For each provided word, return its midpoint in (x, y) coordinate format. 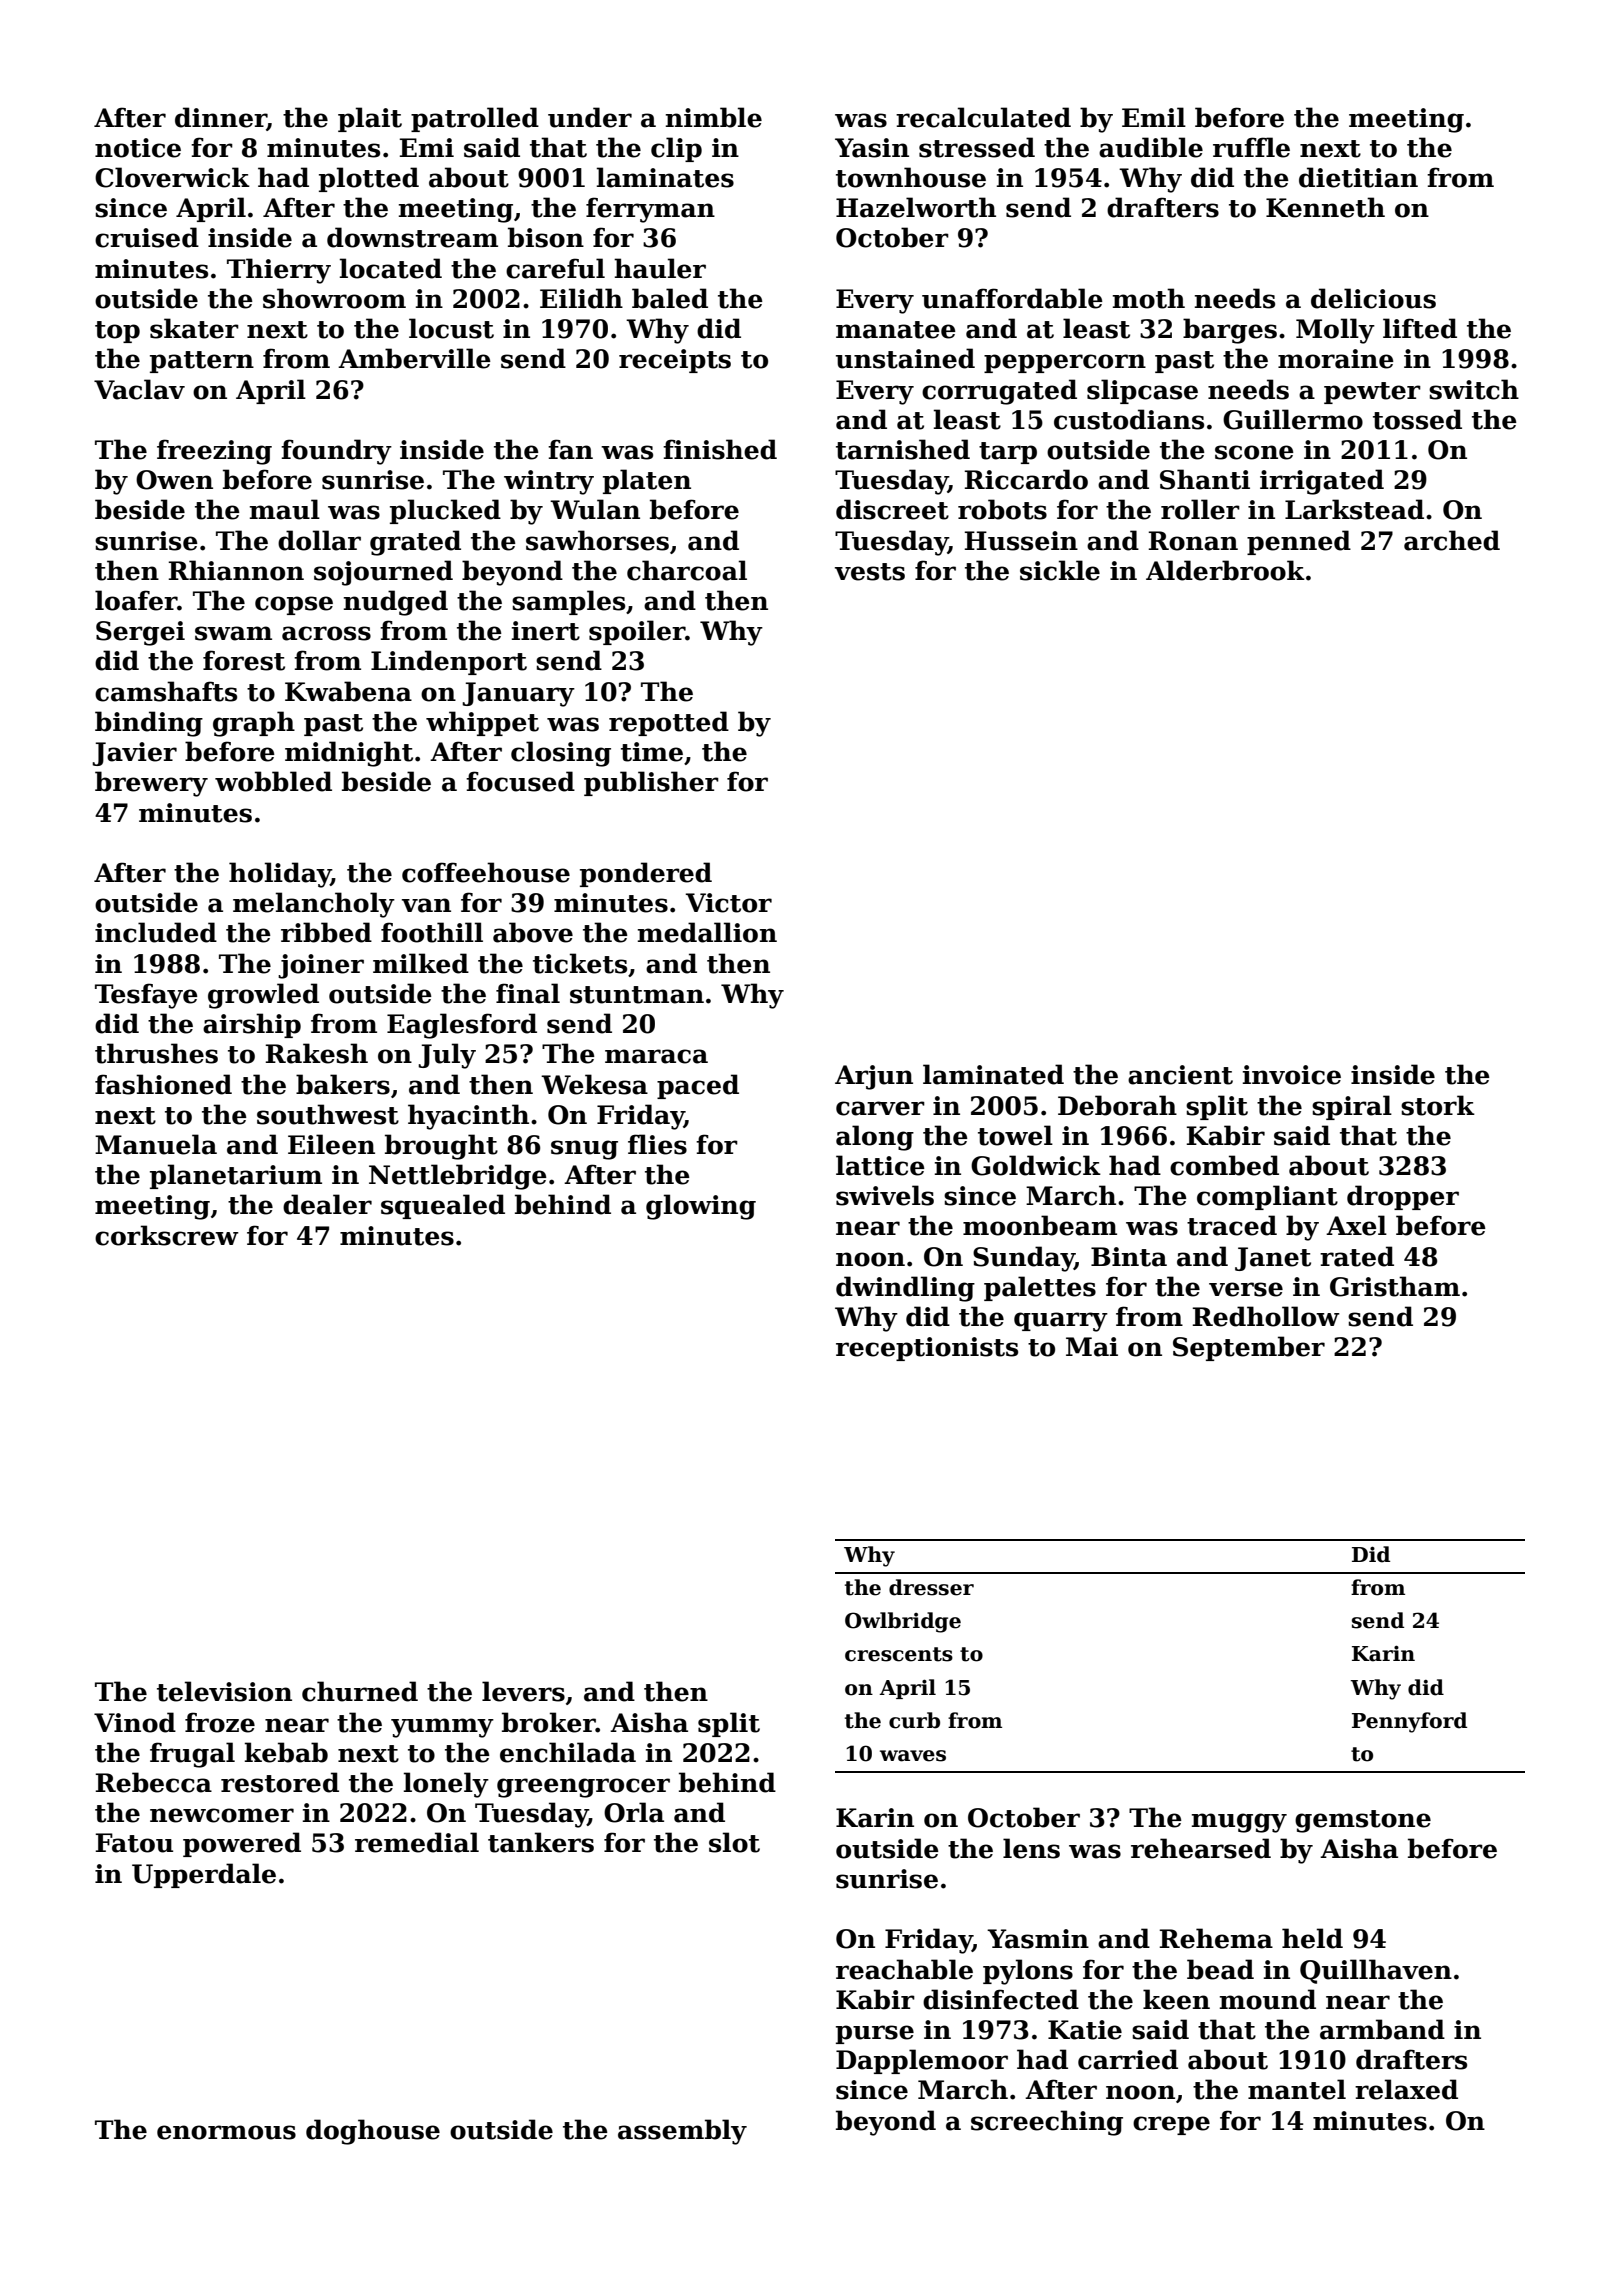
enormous (226, 2132)
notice (138, 148)
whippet (482, 723)
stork (1438, 1105)
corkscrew (167, 1235)
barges (1230, 331)
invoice (1292, 1075)
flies (657, 1144)
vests (870, 572)
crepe (1171, 2125)
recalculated (983, 117)
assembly (682, 2132)
